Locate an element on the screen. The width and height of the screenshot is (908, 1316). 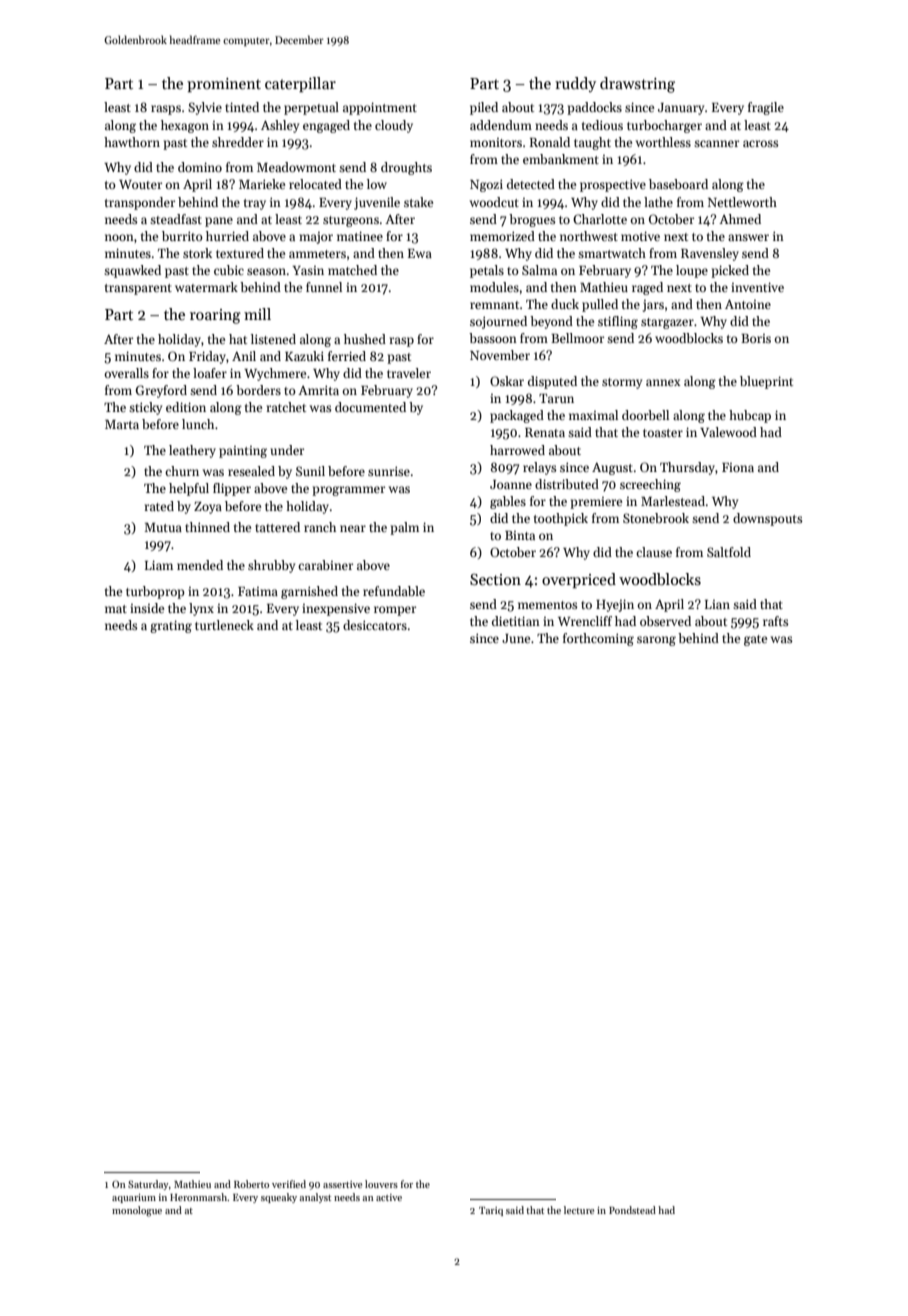
near is located at coordinates (353, 528).
